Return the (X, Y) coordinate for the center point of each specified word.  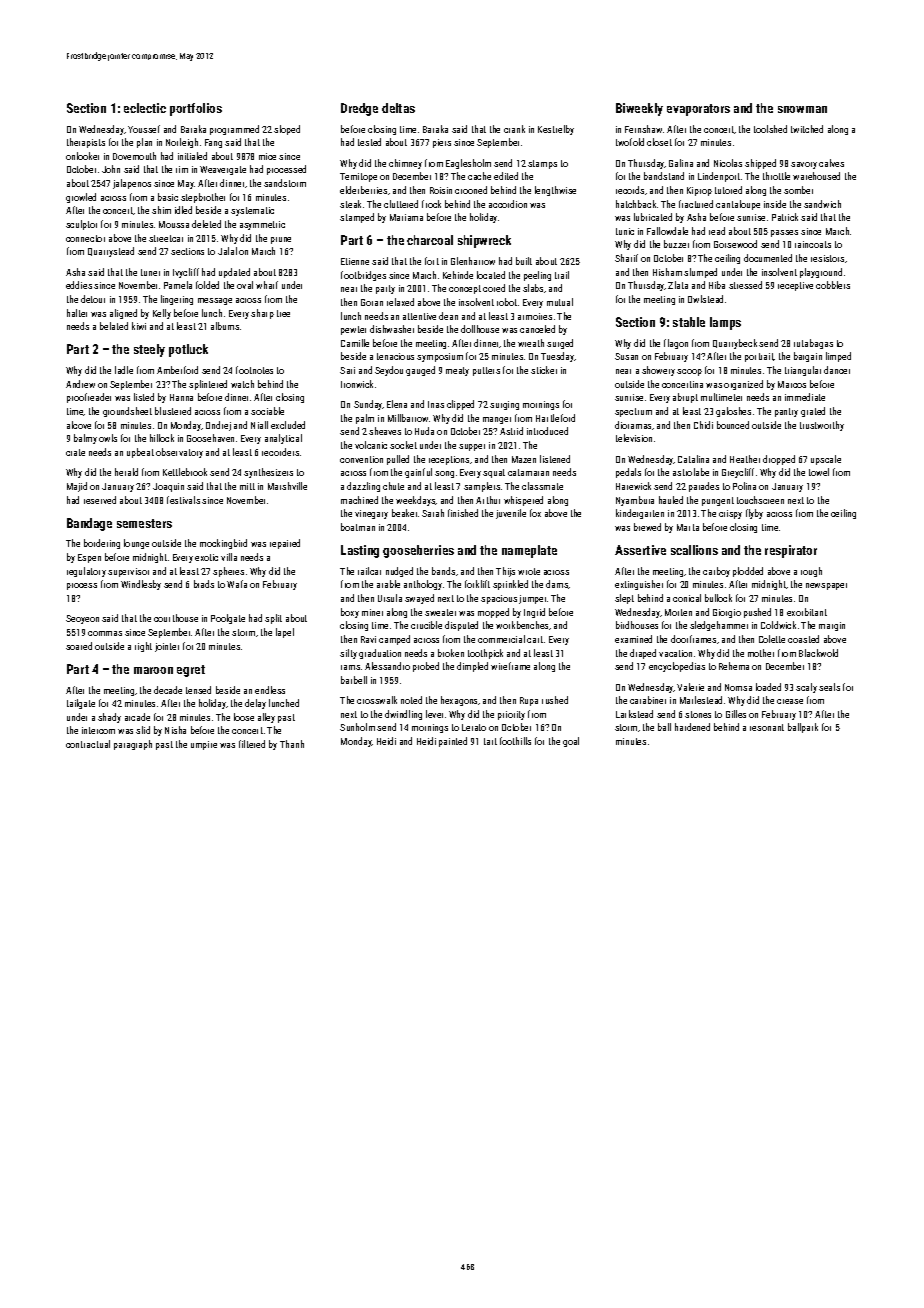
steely (149, 350)
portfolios (196, 109)
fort (432, 261)
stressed (745, 285)
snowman (802, 109)
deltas (398, 108)
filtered (252, 744)
